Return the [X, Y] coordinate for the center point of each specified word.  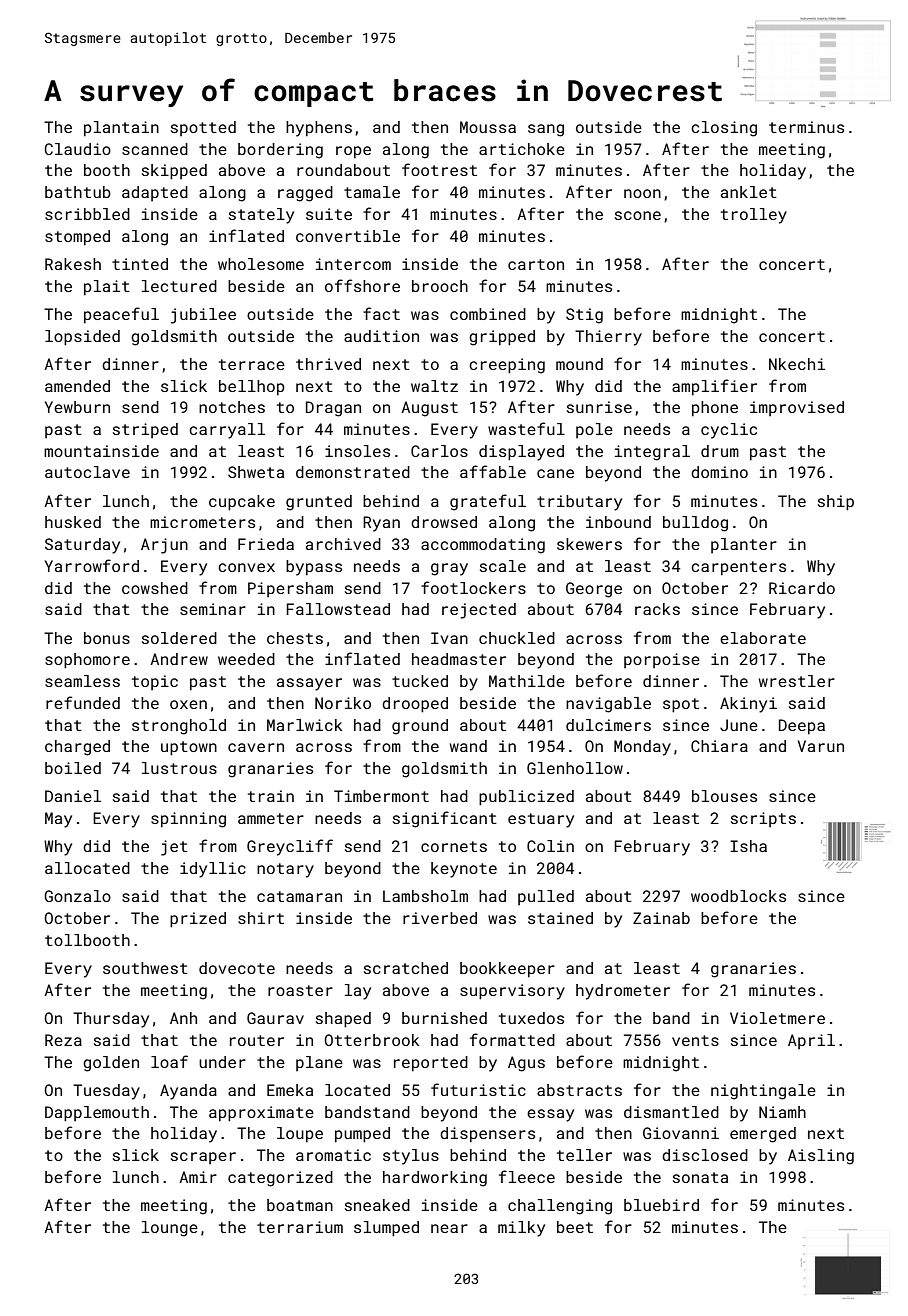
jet [174, 848]
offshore [362, 285]
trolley [754, 216]
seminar [213, 609]
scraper [203, 1158]
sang [546, 130]
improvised [797, 408]
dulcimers [608, 725]
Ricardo [802, 588]
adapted [155, 193]
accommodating [483, 546]
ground [420, 727]
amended [77, 386]
